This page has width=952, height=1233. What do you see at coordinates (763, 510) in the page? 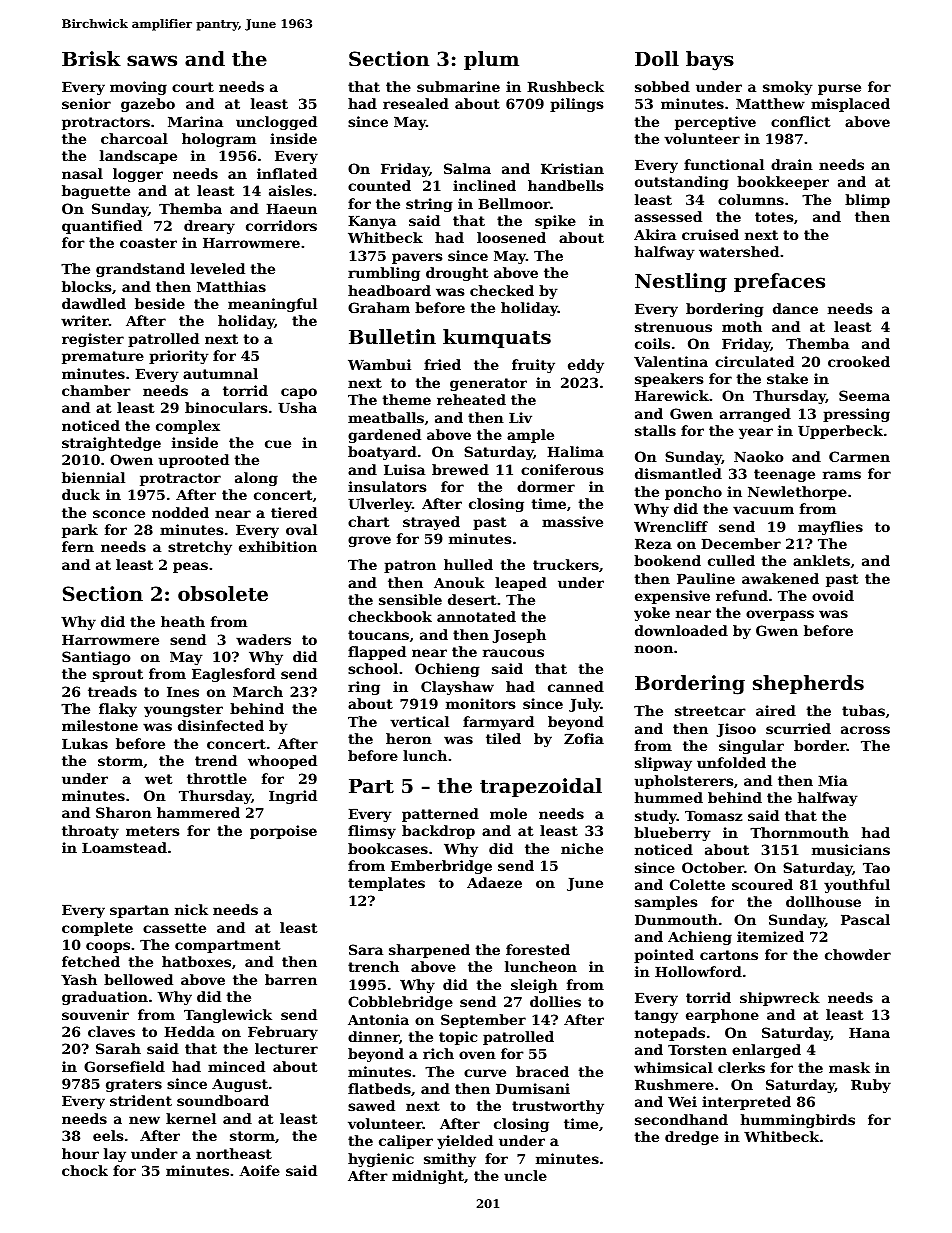
I see `vacuum` at bounding box center [763, 510].
